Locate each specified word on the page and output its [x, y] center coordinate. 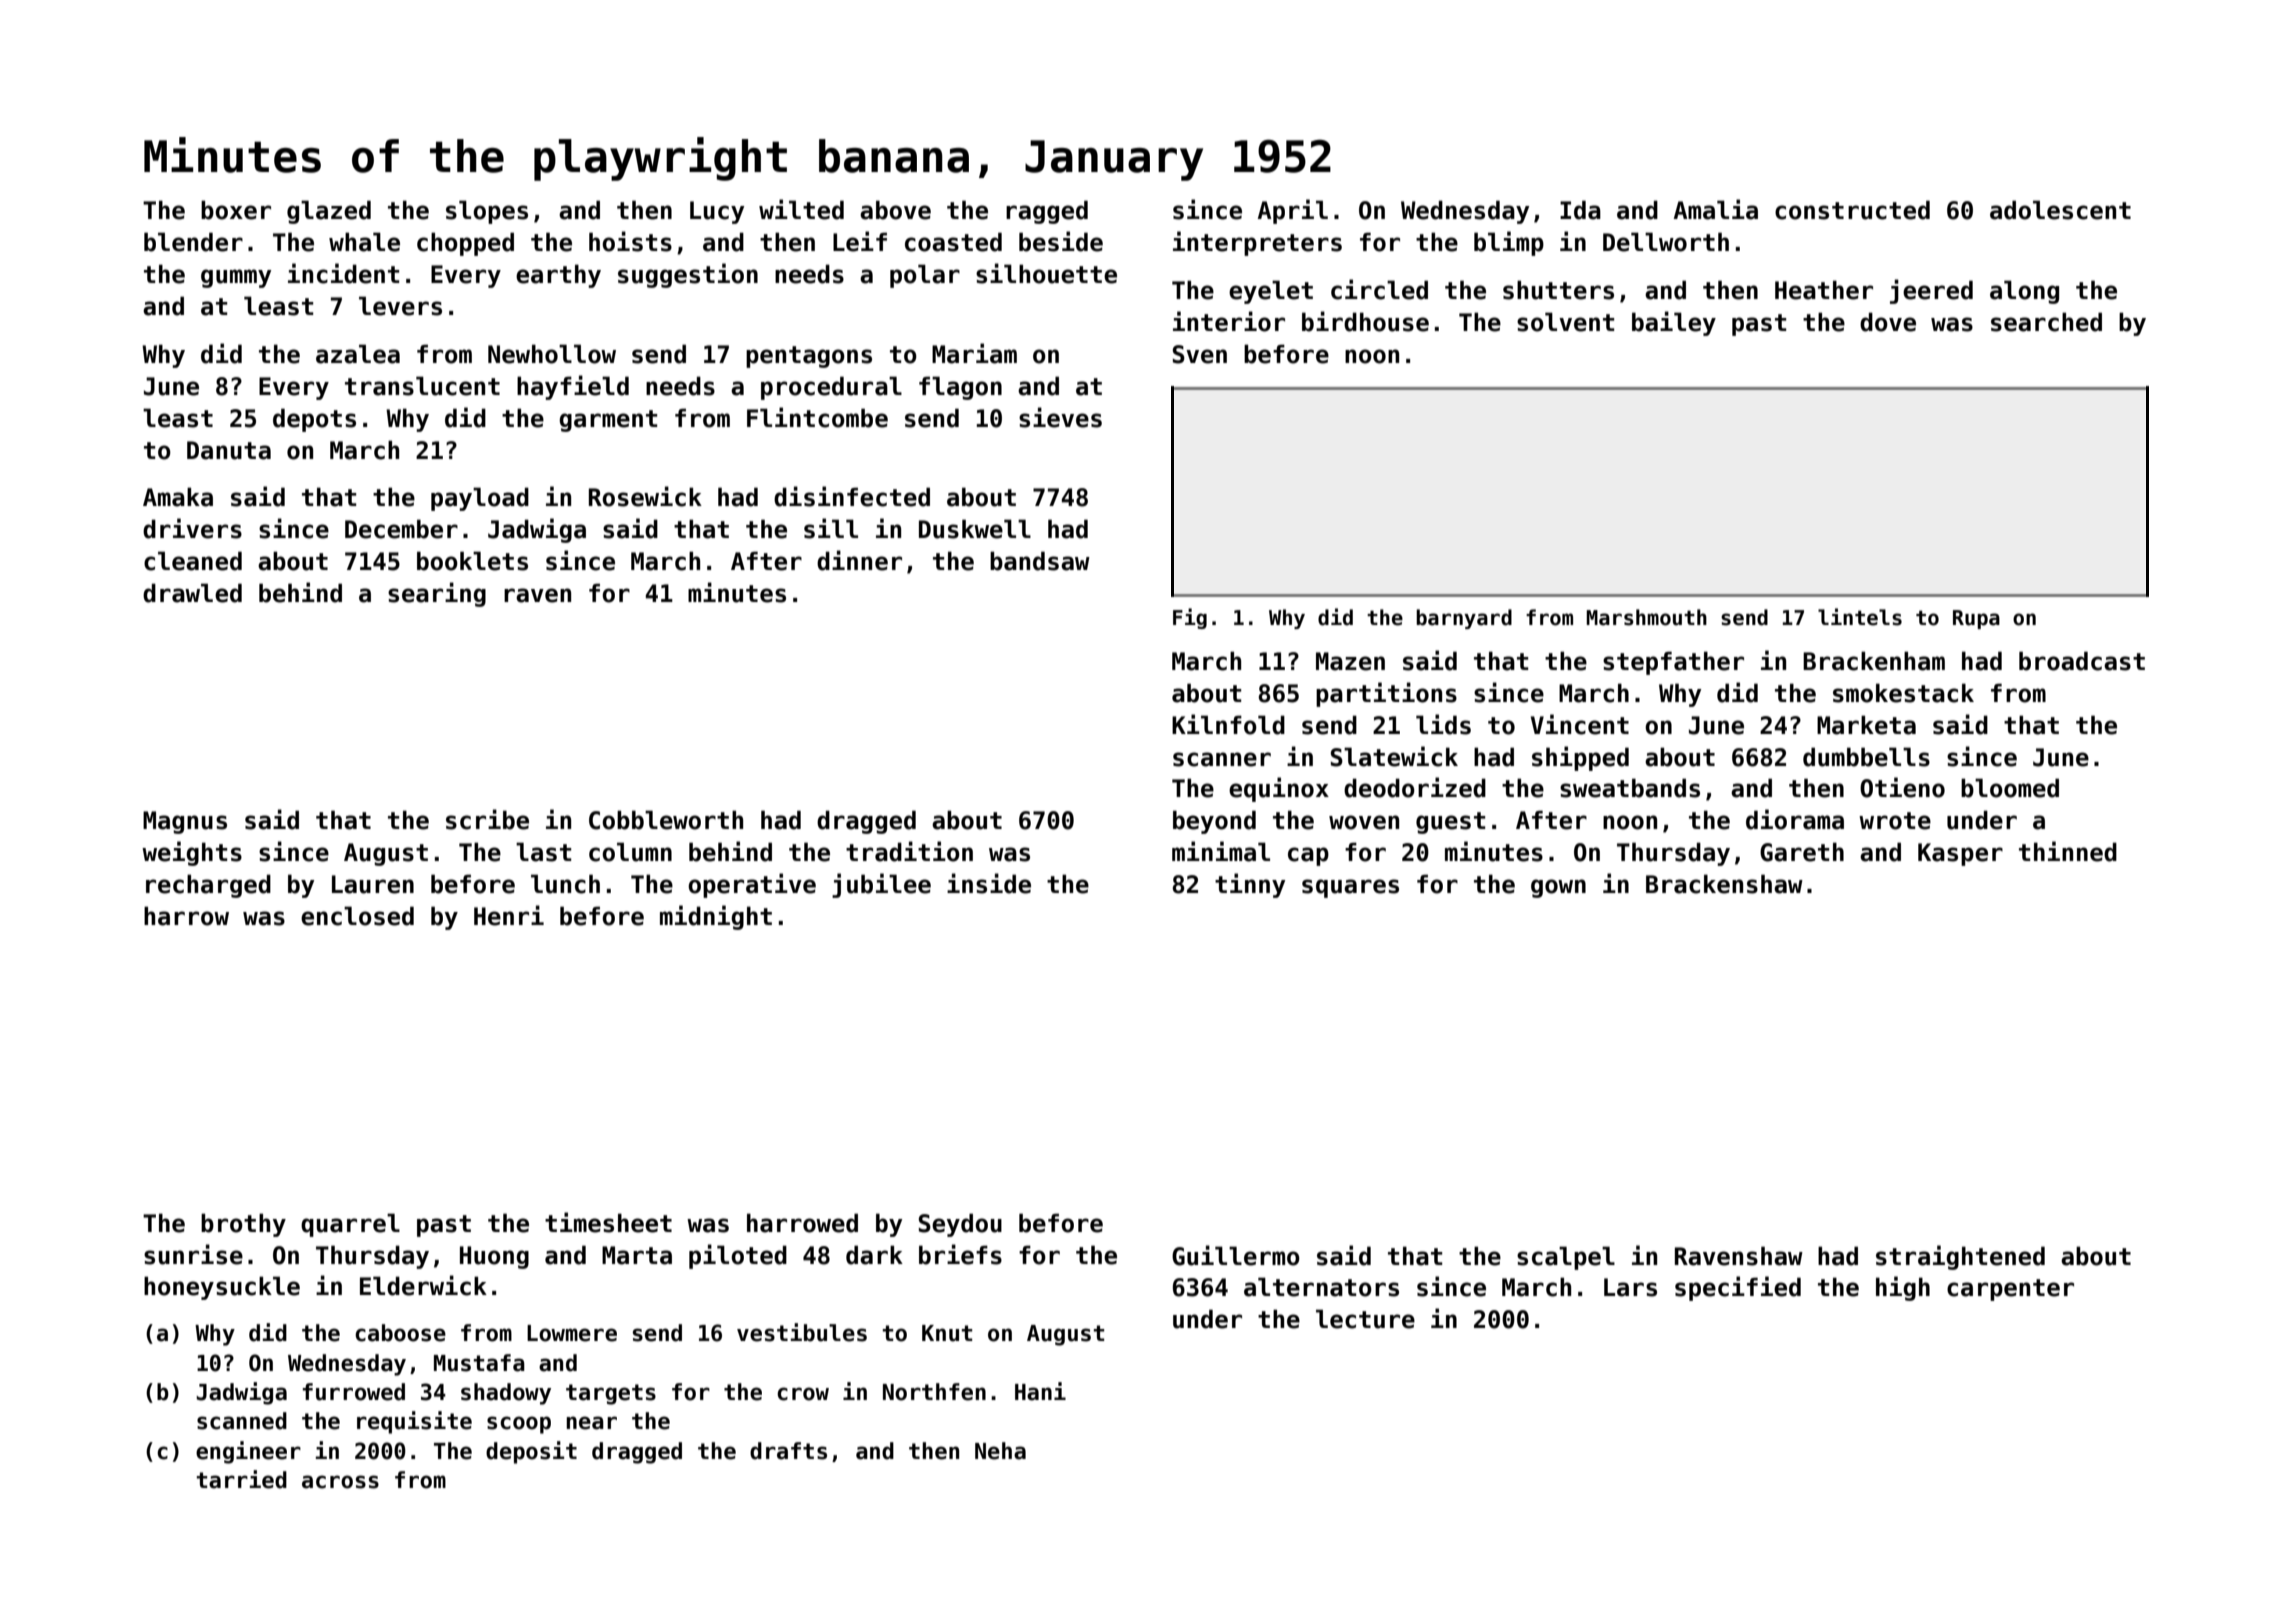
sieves [1060, 417]
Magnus [185, 822]
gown [1558, 888]
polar [925, 276]
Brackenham [1874, 661]
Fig [1190, 618]
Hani [1040, 1391]
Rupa [1976, 619]
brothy [243, 1225]
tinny [1250, 885]
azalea [358, 354]
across [340, 1482]
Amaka [178, 497]
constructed [1852, 210]
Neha [1000, 1451]
